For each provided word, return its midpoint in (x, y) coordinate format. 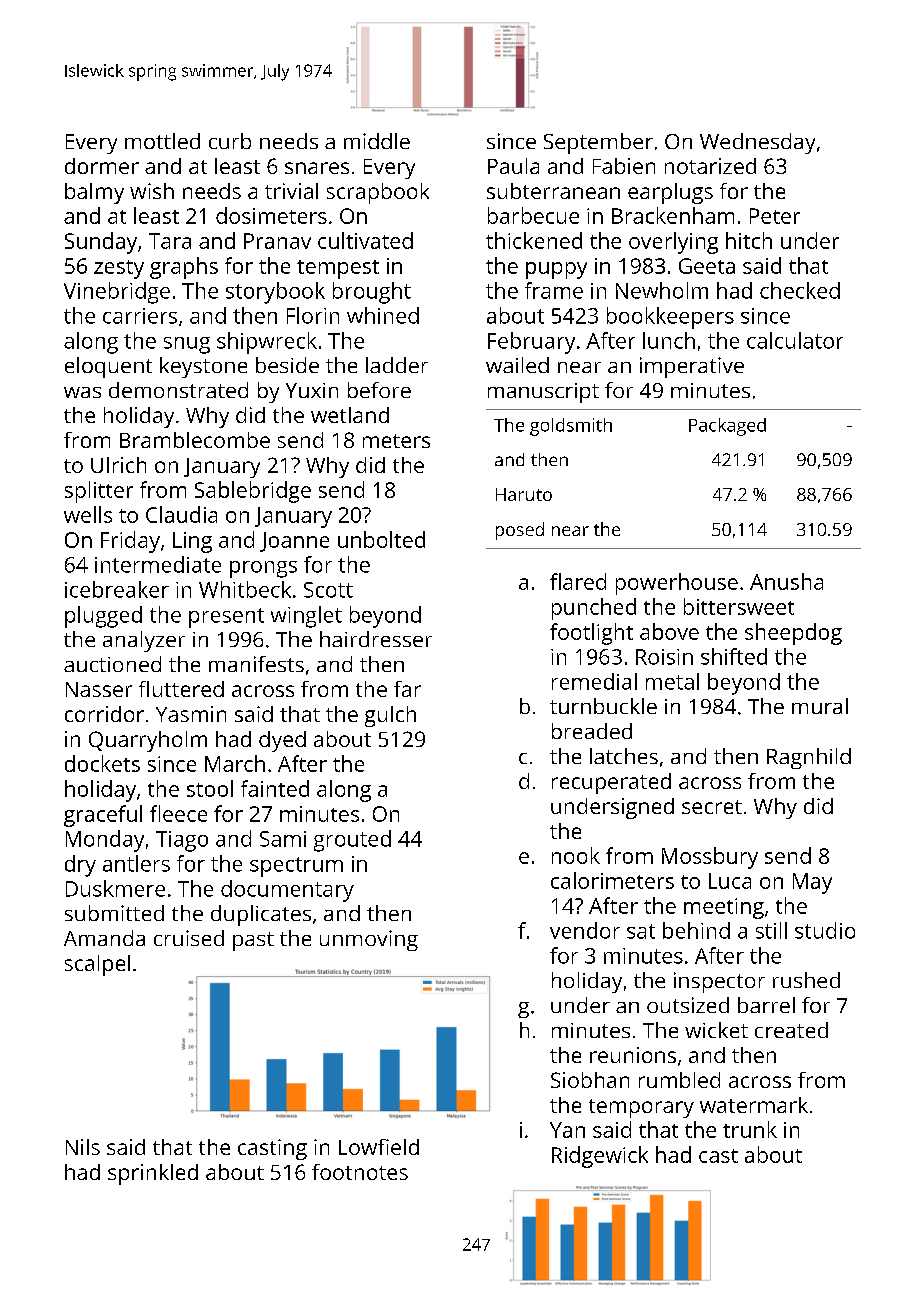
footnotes (360, 1172)
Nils (83, 1147)
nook (576, 855)
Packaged (727, 427)
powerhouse (677, 584)
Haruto (524, 494)
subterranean (553, 191)
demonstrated (178, 390)
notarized (710, 166)
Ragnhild (809, 758)
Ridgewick (600, 1157)
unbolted (381, 539)
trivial (291, 191)
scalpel (97, 965)
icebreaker (117, 589)
